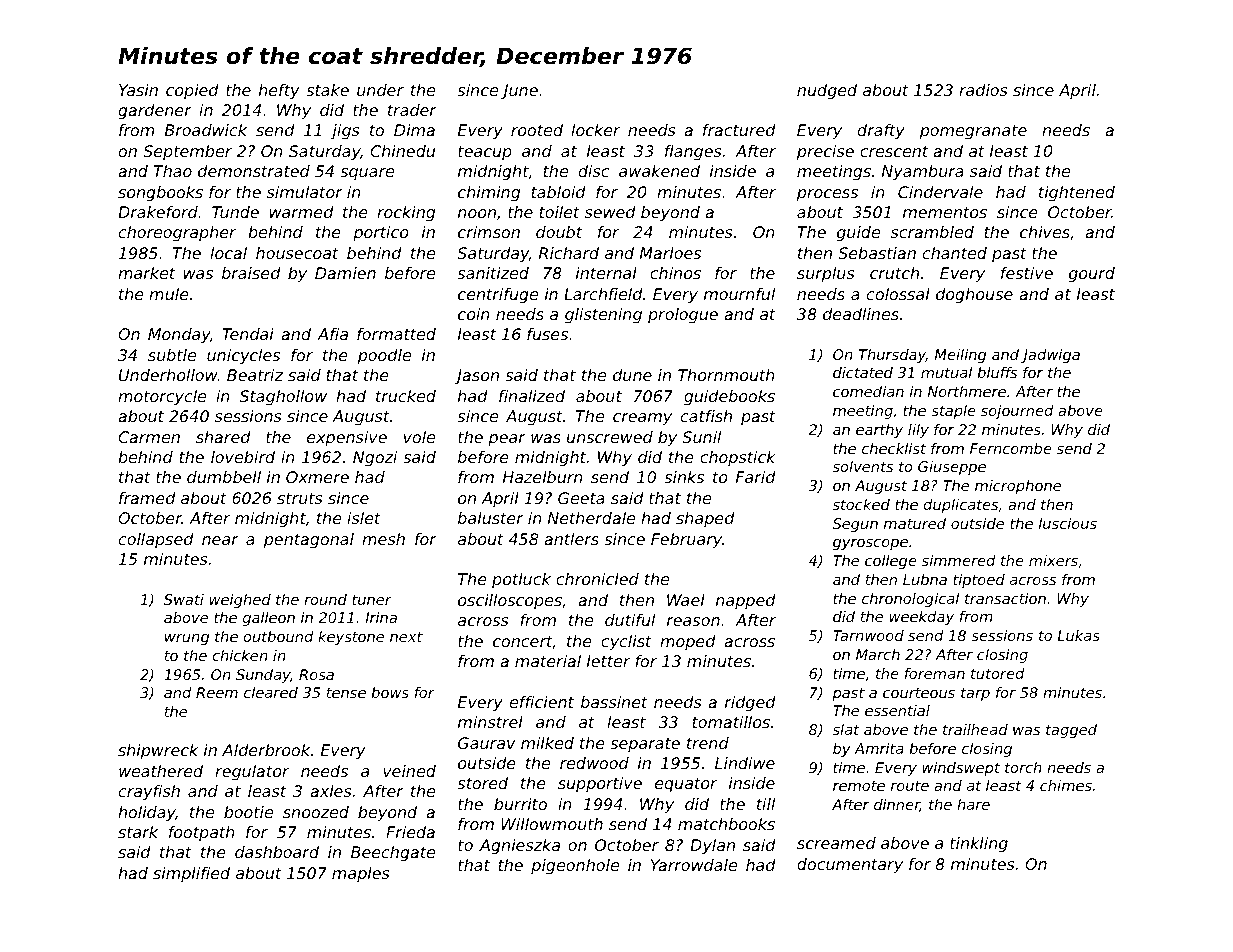 The image size is (1233, 952). What do you see at coordinates (706, 416) in the screenshot?
I see `catfish` at bounding box center [706, 416].
